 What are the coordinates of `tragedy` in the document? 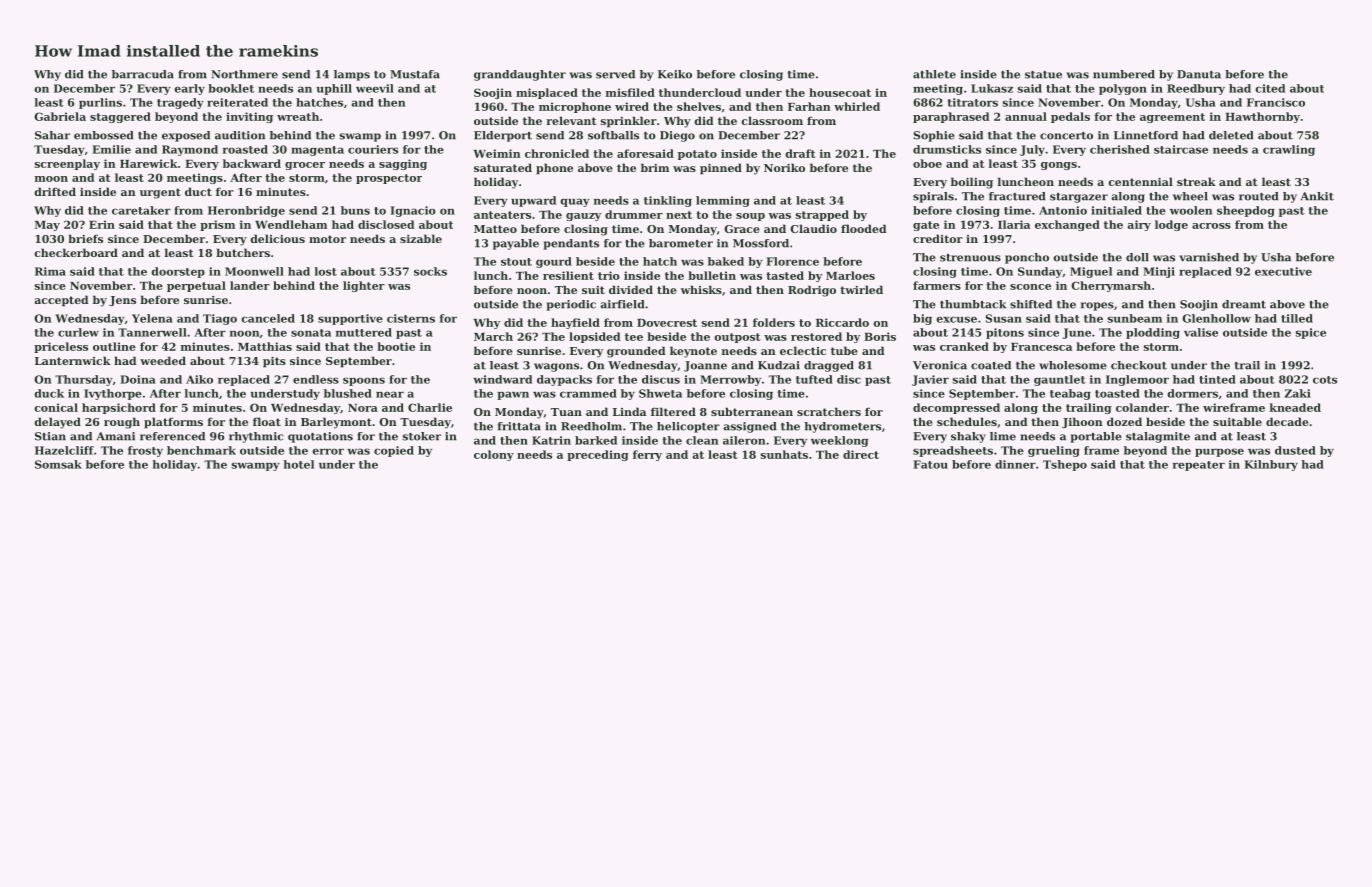 It's located at (180, 103).
